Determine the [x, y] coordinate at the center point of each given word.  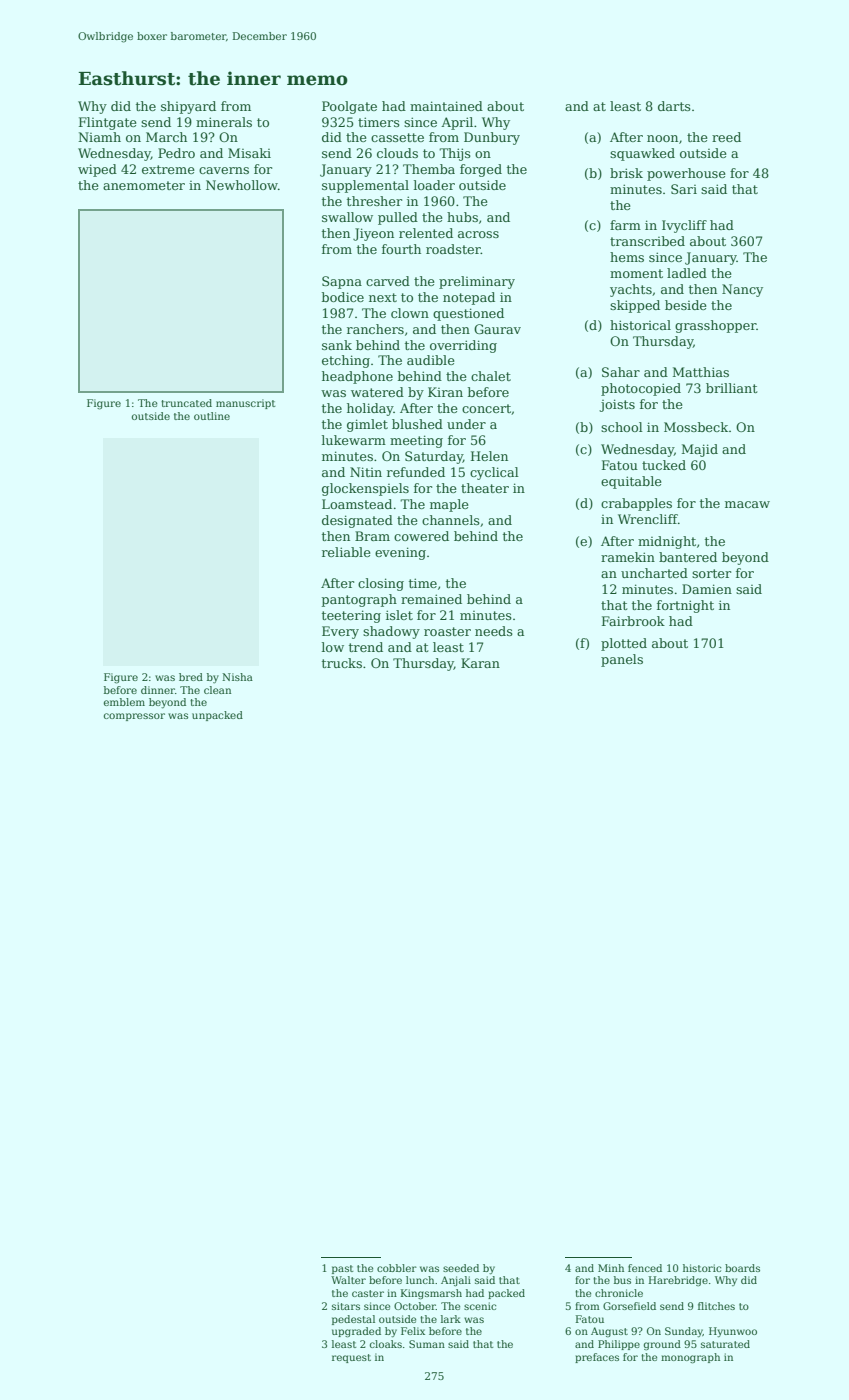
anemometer [144, 185]
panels [622, 660]
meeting [416, 441]
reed [726, 137]
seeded [461, 1268]
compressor [134, 717]
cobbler [397, 1268]
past [342, 1269]
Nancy [742, 290]
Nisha [237, 677]
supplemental [365, 186]
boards [742, 1268]
